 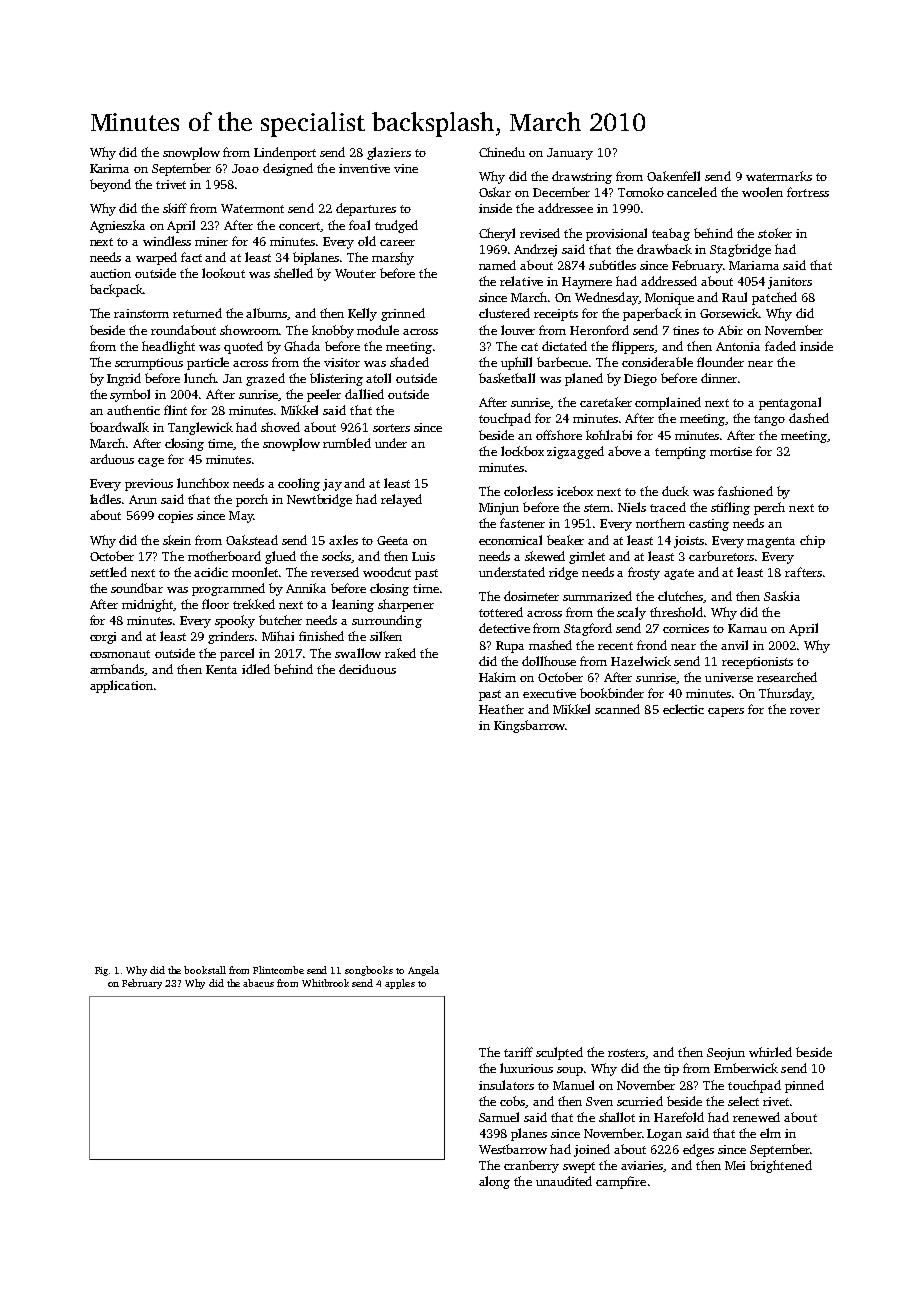 I want to click on bookstall, so click(x=205, y=970).
